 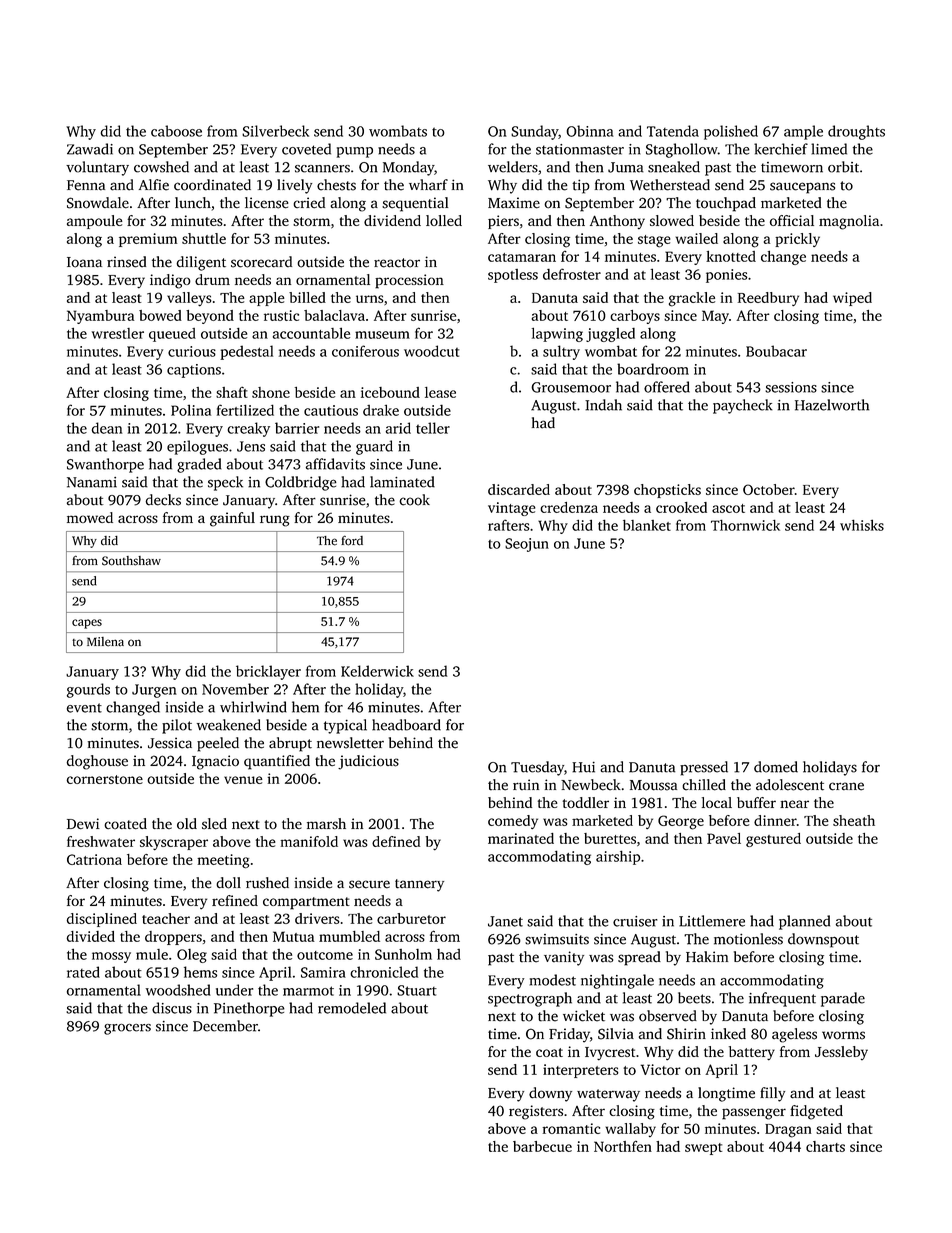 I want to click on grocers, so click(x=127, y=1029).
